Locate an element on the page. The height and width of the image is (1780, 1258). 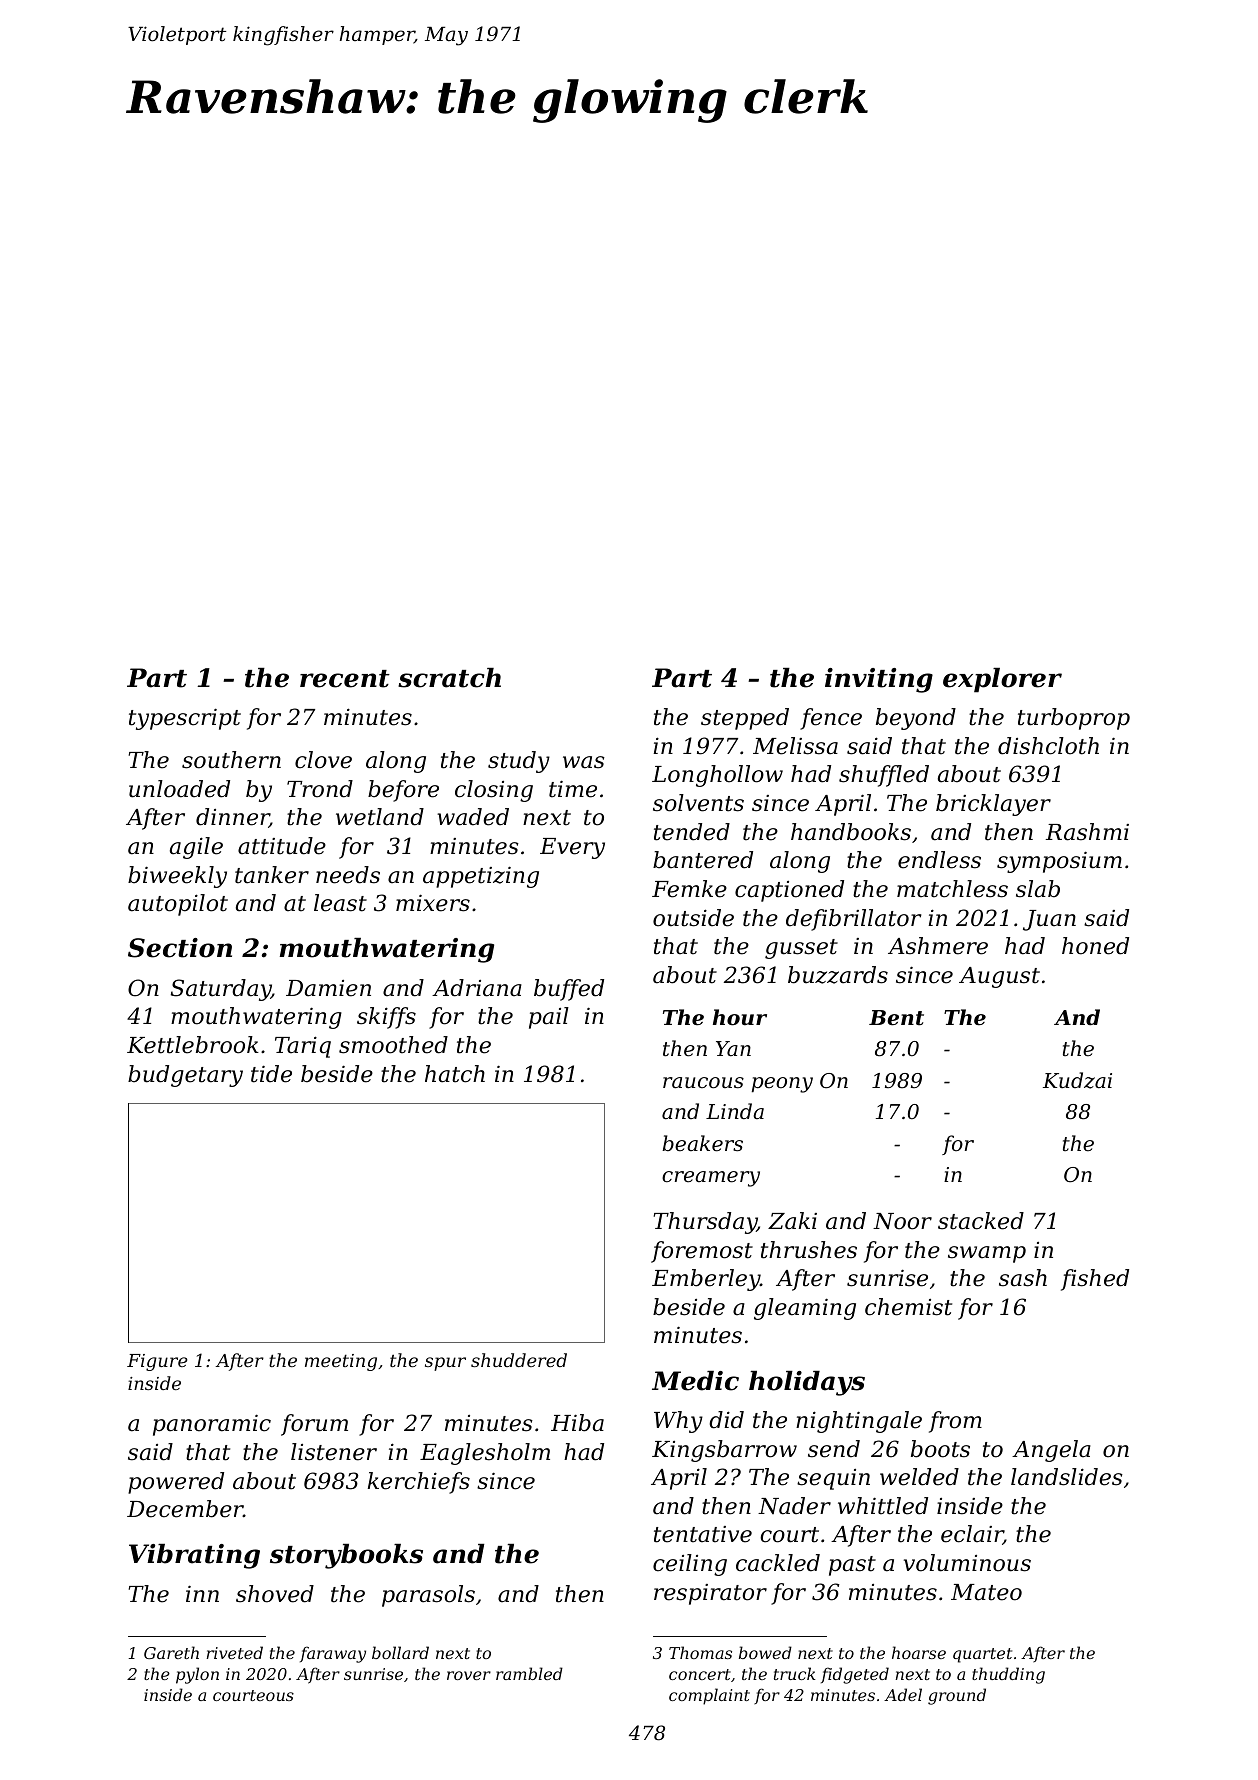
fished is located at coordinates (1095, 1280).
